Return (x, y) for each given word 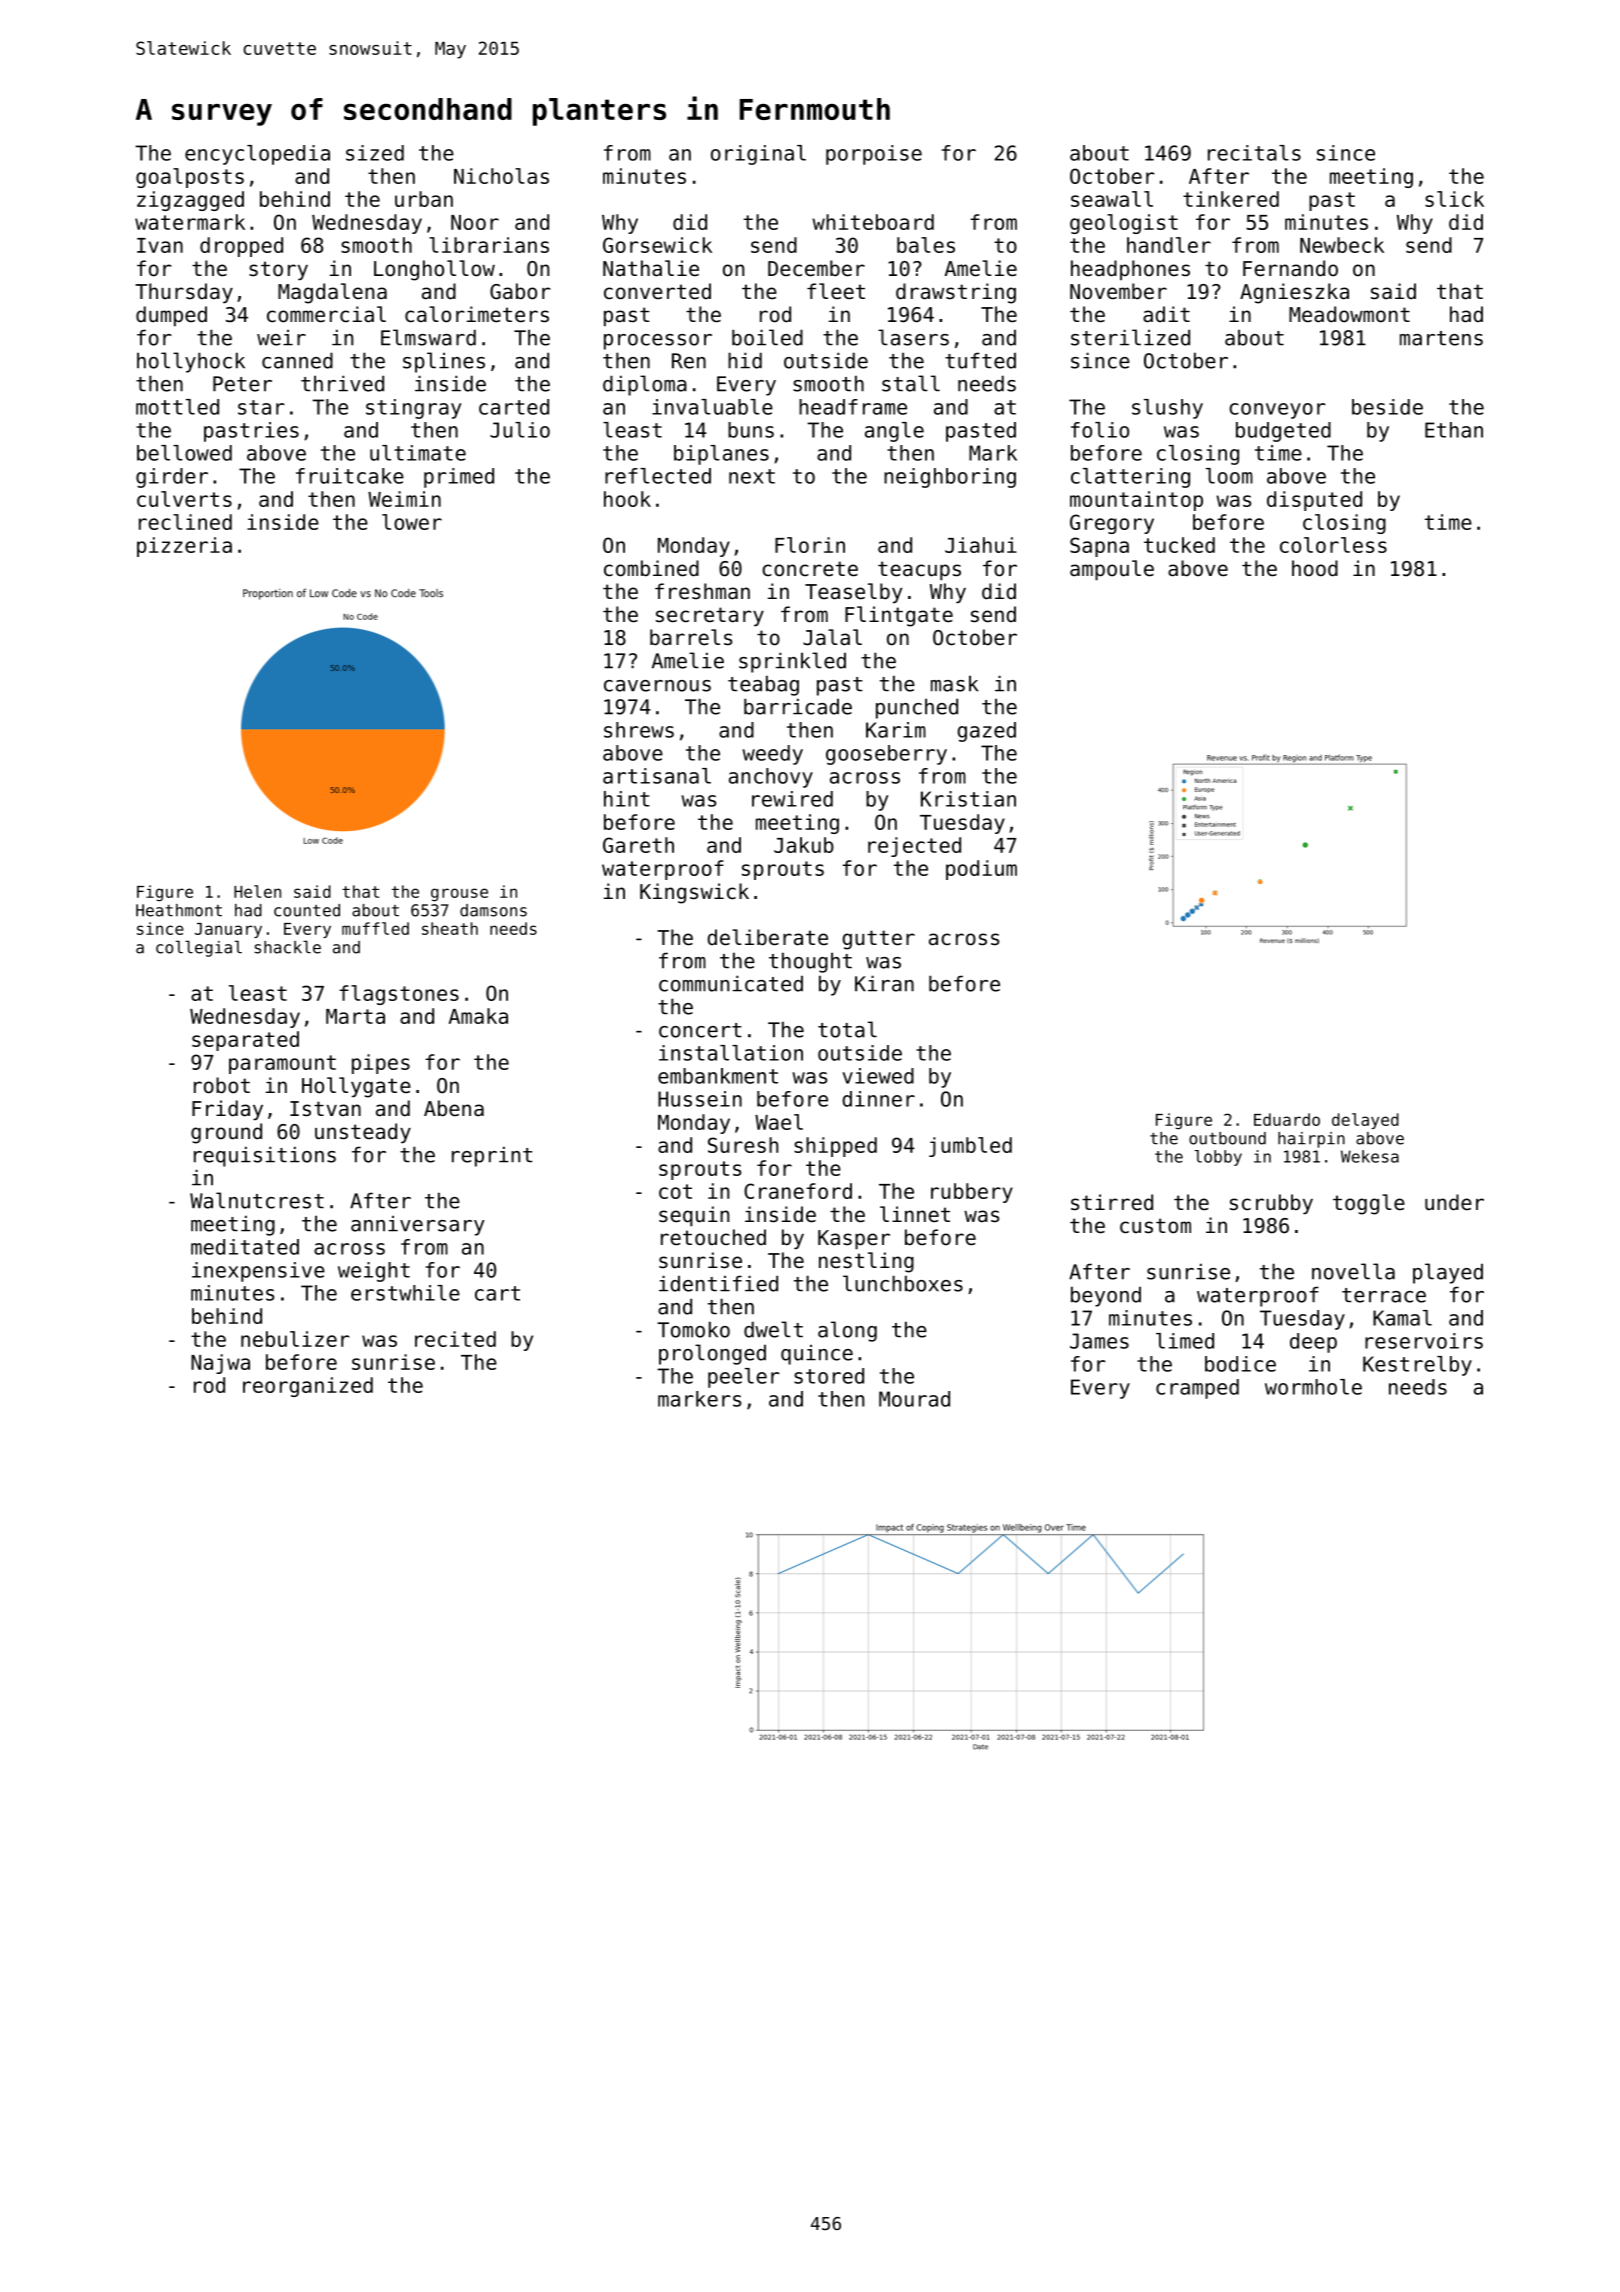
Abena (454, 1108)
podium (981, 870)
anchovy (771, 778)
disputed (1314, 501)
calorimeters (477, 314)
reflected (658, 476)
